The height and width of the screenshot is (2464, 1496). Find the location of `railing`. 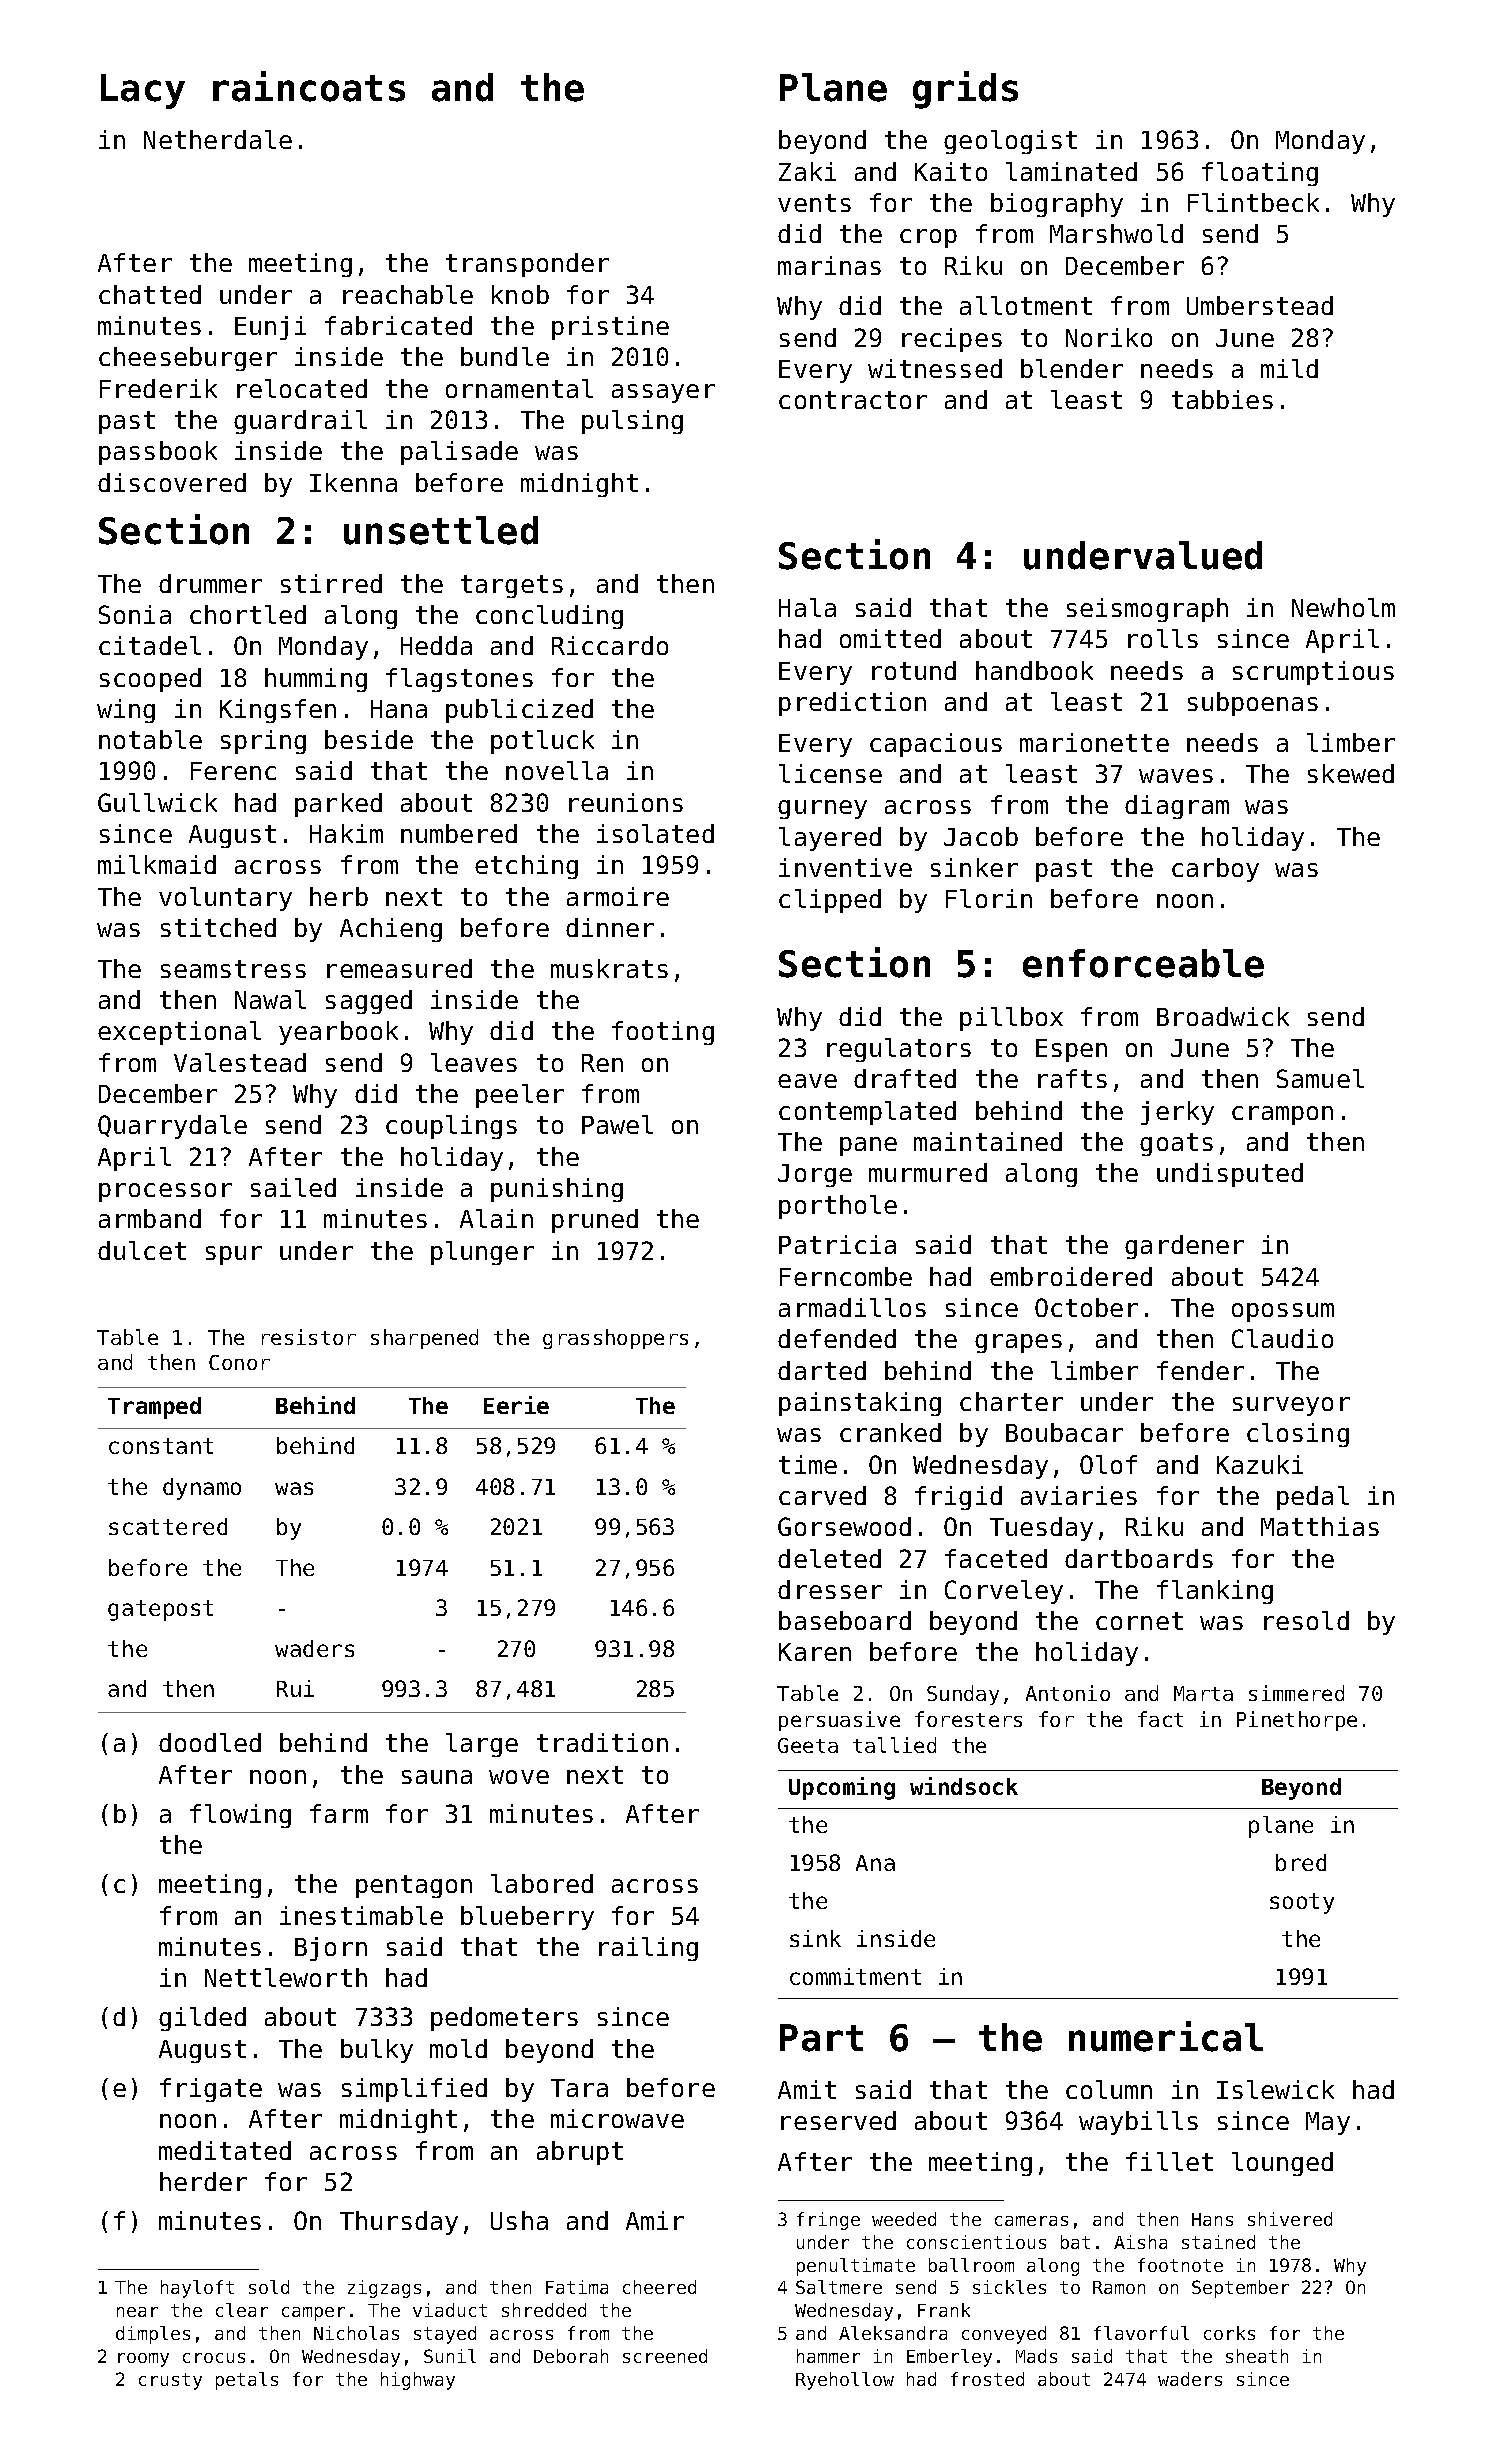

railing is located at coordinates (648, 1949).
